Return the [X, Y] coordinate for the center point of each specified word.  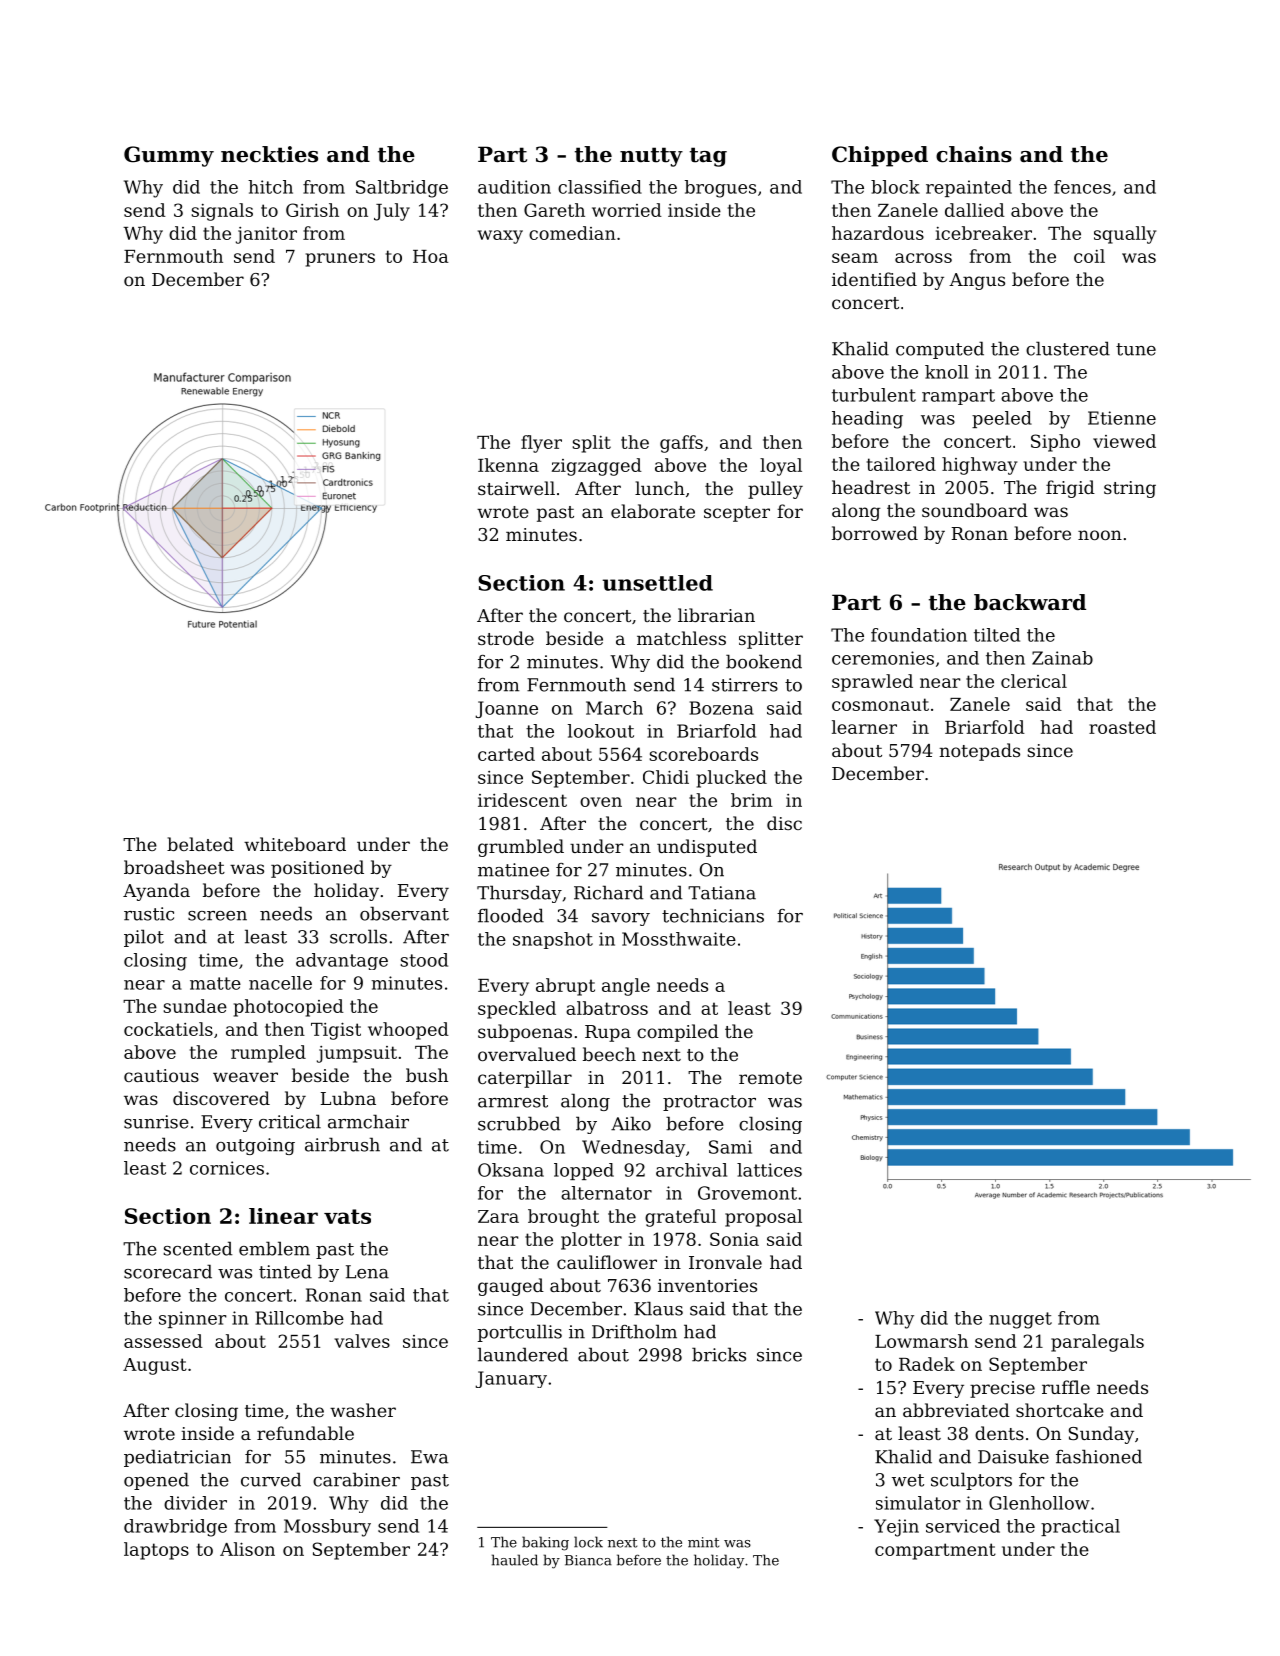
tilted [997, 635]
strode [506, 638]
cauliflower [607, 1262]
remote [770, 1078]
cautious [161, 1075]
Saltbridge [402, 189]
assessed [163, 1341]
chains [974, 154]
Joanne [506, 709]
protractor [709, 1103]
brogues [720, 189]
